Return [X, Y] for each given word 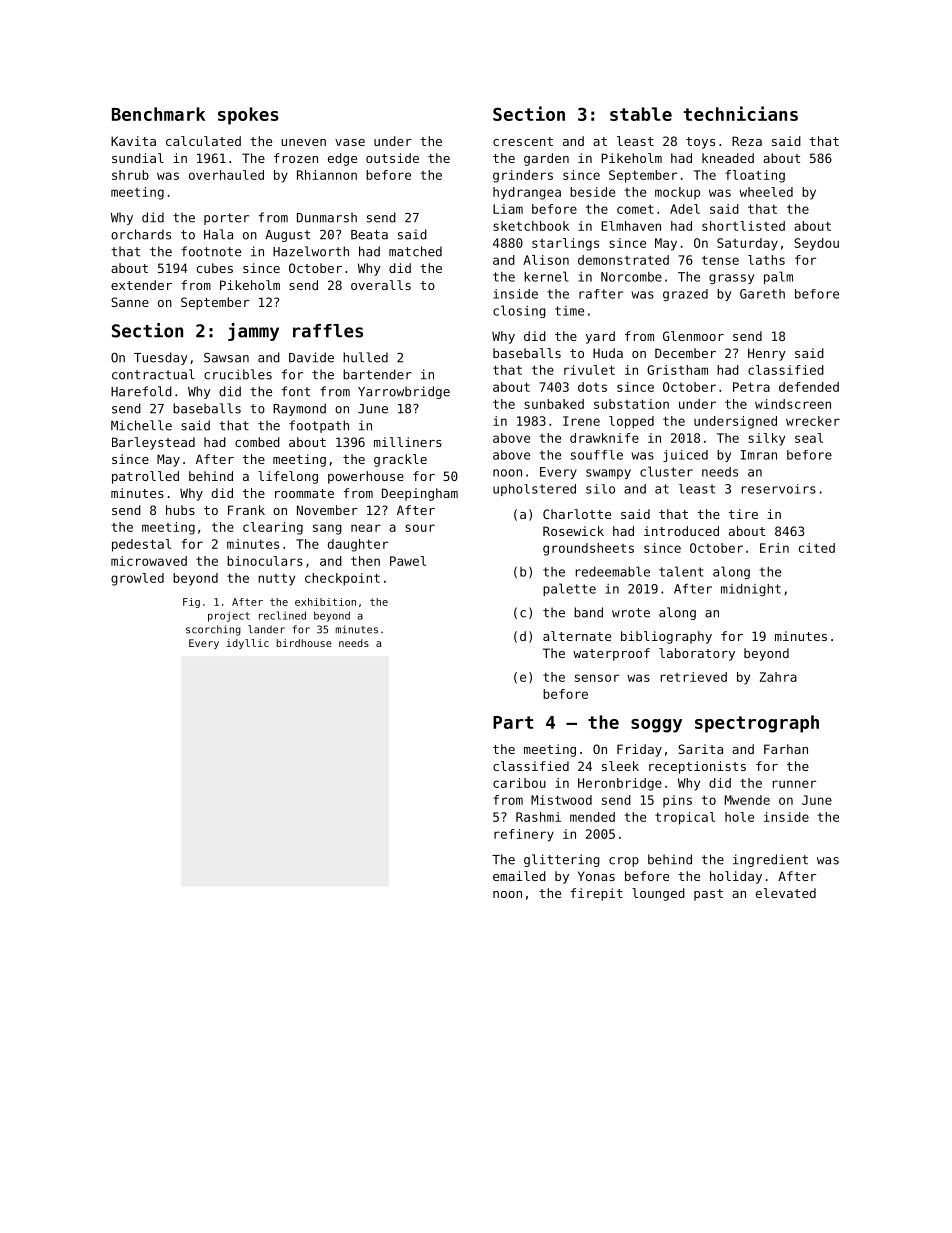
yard [600, 337]
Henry [767, 354]
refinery [524, 835]
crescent [523, 141]
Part [513, 722]
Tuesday [160, 358]
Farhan [786, 749]
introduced [681, 531]
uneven [303, 142]
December [685, 353]
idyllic [247, 644]
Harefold [141, 391]
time [569, 311]
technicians [740, 113]
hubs [180, 510]
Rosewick [573, 531]
